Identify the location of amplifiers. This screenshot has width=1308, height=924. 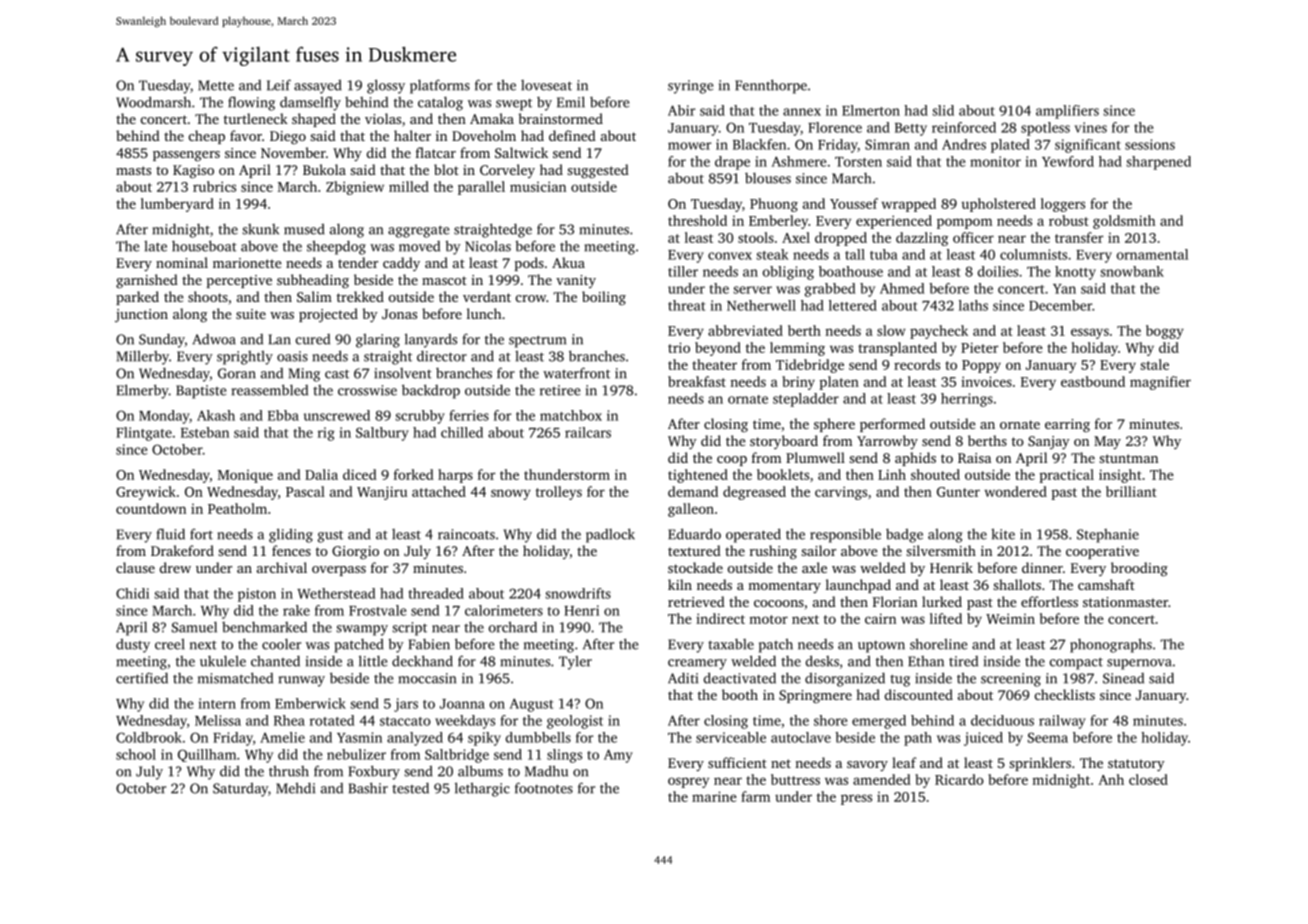
(1067, 112).
